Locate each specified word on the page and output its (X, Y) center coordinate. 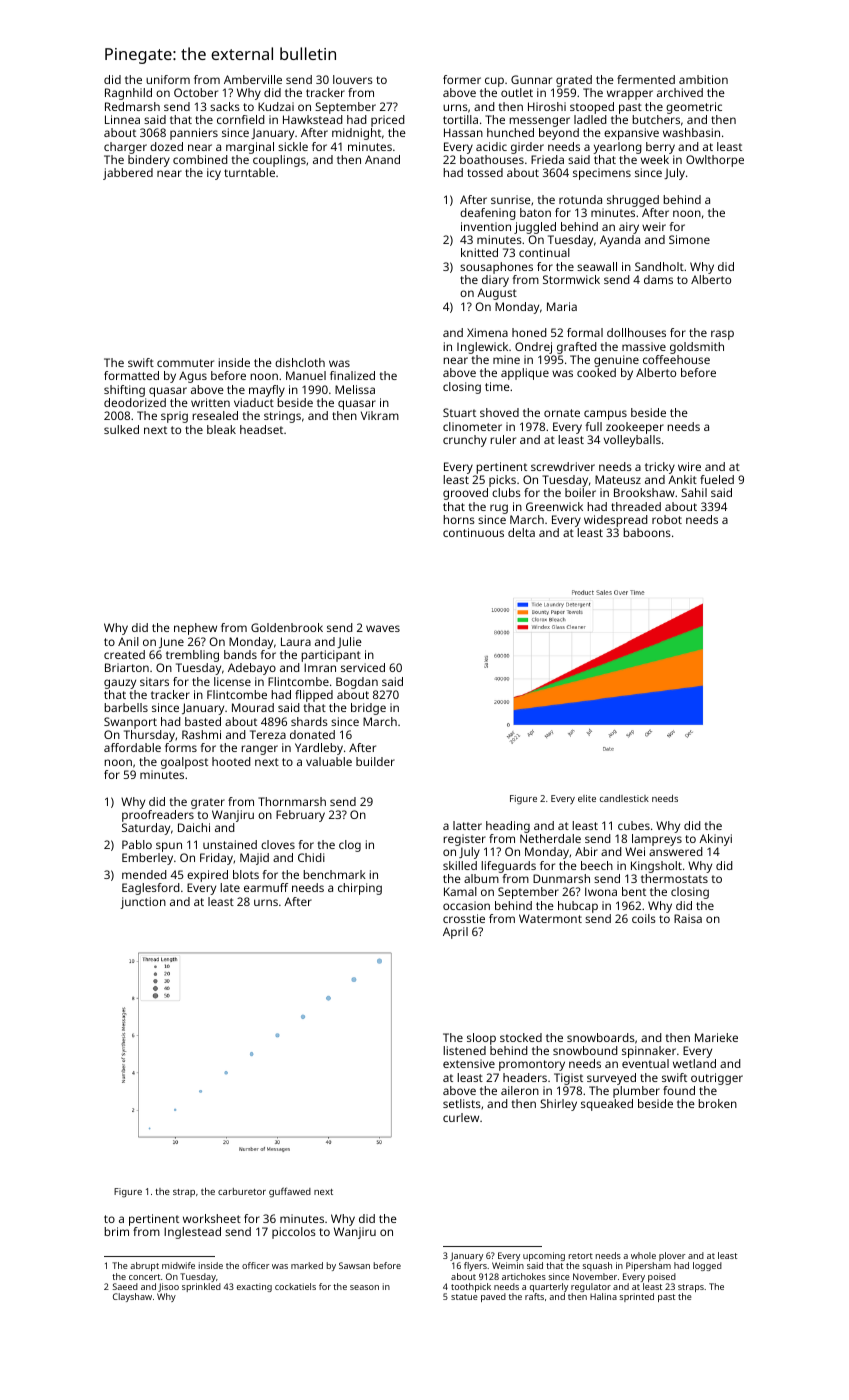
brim (116, 1231)
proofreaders (158, 816)
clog (350, 846)
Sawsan (354, 1265)
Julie (349, 642)
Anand (382, 159)
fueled (717, 479)
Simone (689, 239)
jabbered (128, 174)
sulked (121, 429)
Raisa (688, 918)
